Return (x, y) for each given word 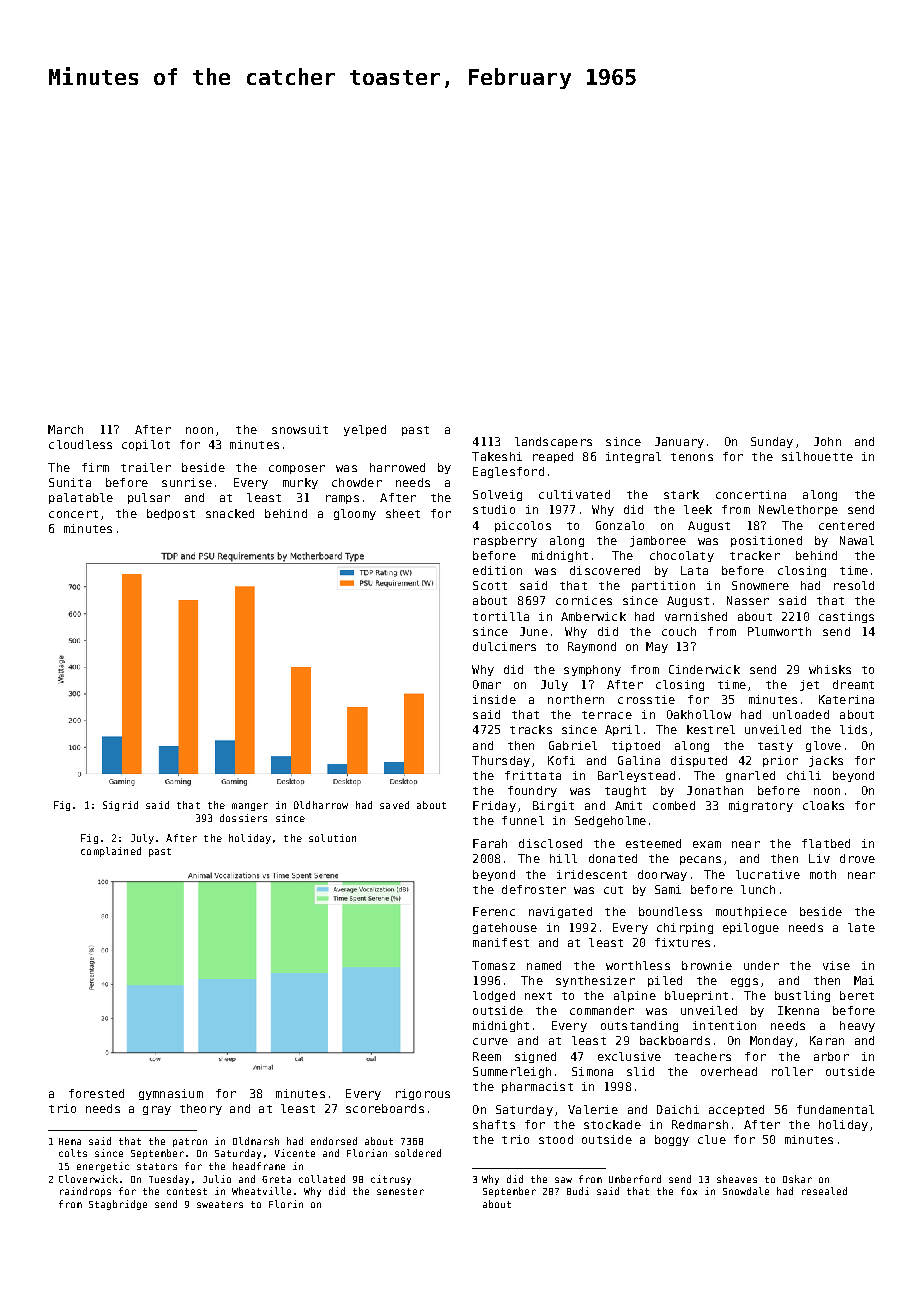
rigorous (423, 1094)
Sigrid (120, 806)
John (827, 441)
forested (96, 1093)
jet (809, 685)
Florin (286, 1204)
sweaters (220, 1204)
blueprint (696, 996)
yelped (365, 430)
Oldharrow (321, 805)
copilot (146, 445)
